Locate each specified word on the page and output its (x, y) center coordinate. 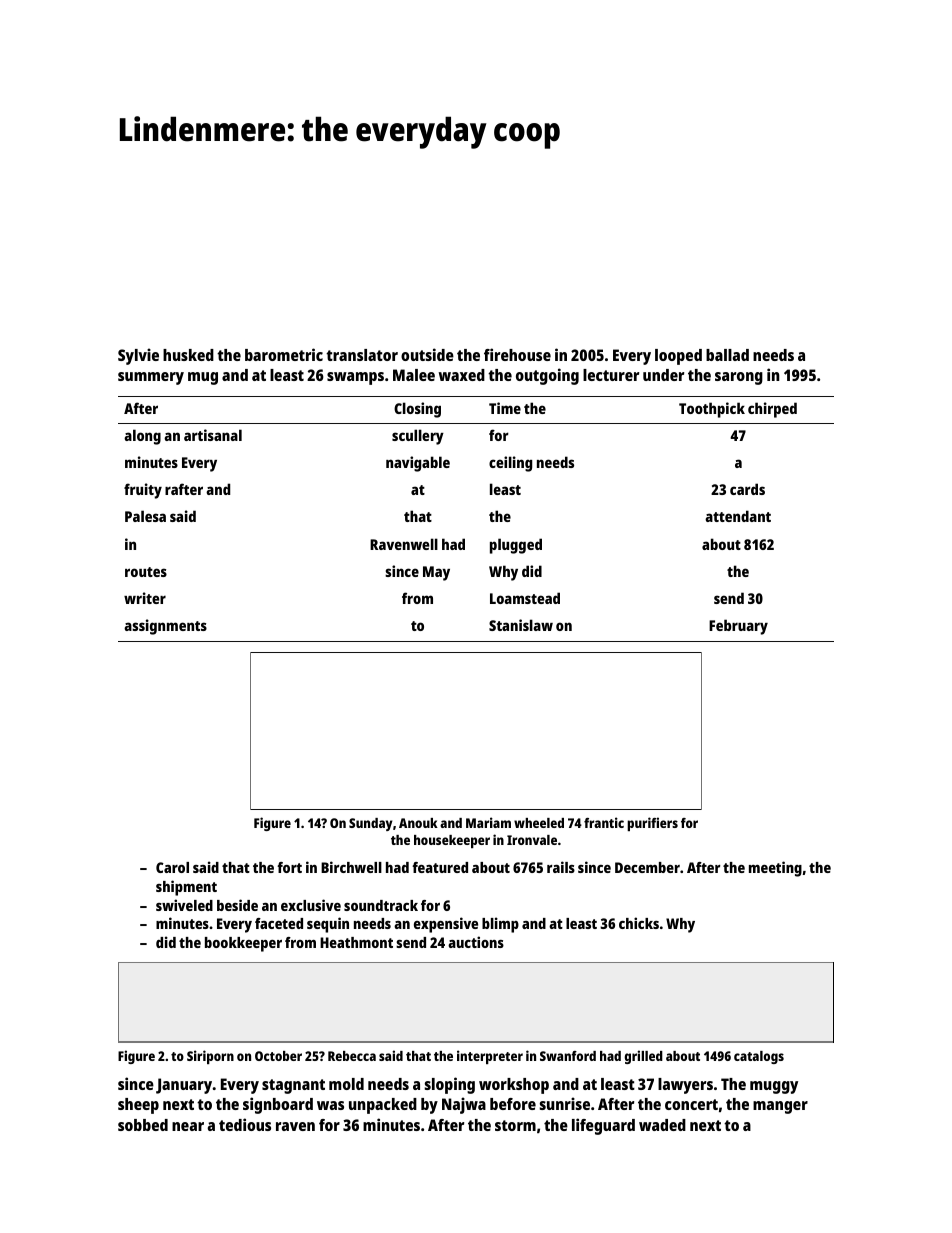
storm (515, 1125)
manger (780, 1107)
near (188, 1126)
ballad (727, 355)
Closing (417, 410)
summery (151, 378)
